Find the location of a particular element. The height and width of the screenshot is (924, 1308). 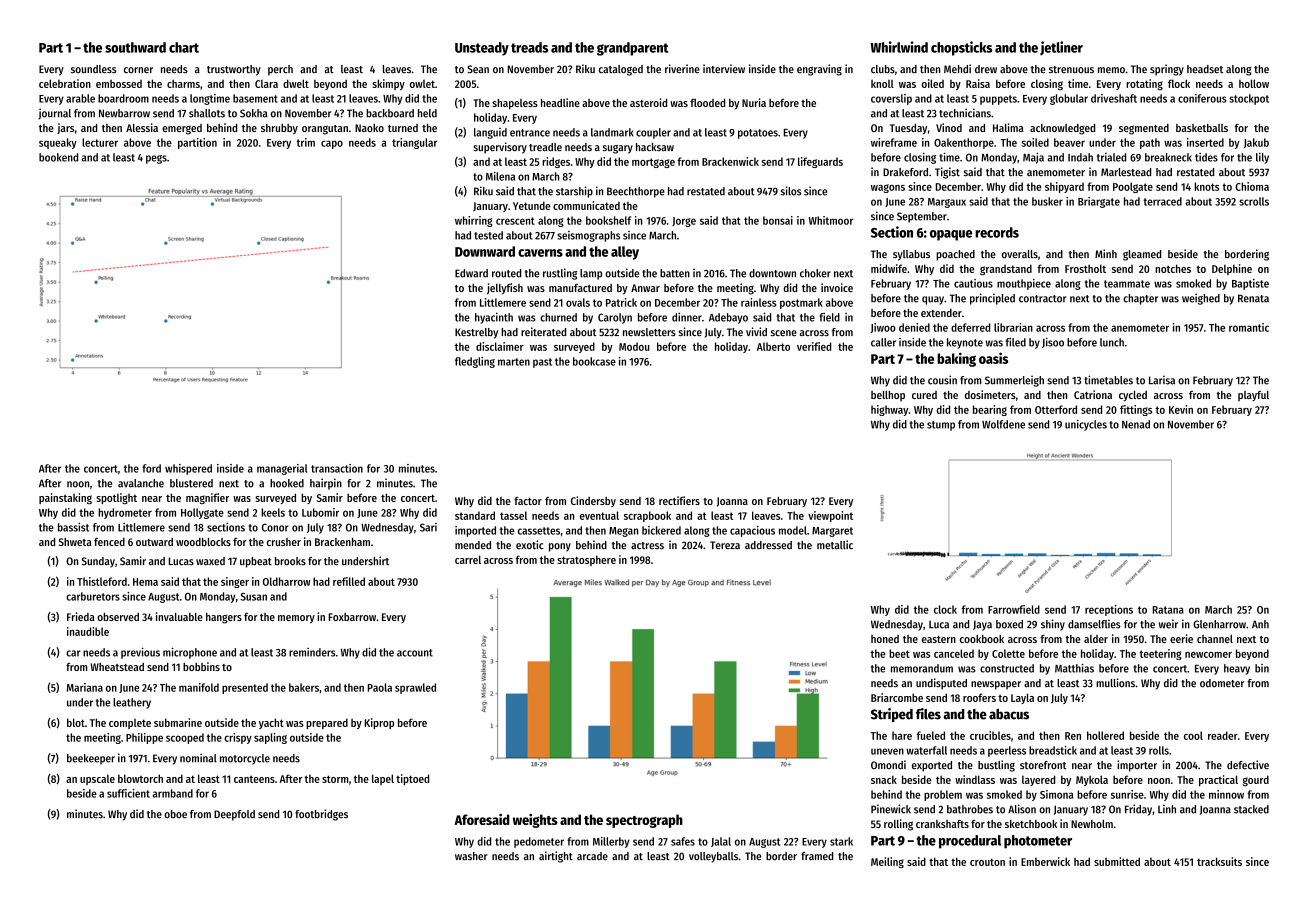

carburetors is located at coordinates (93, 596).
